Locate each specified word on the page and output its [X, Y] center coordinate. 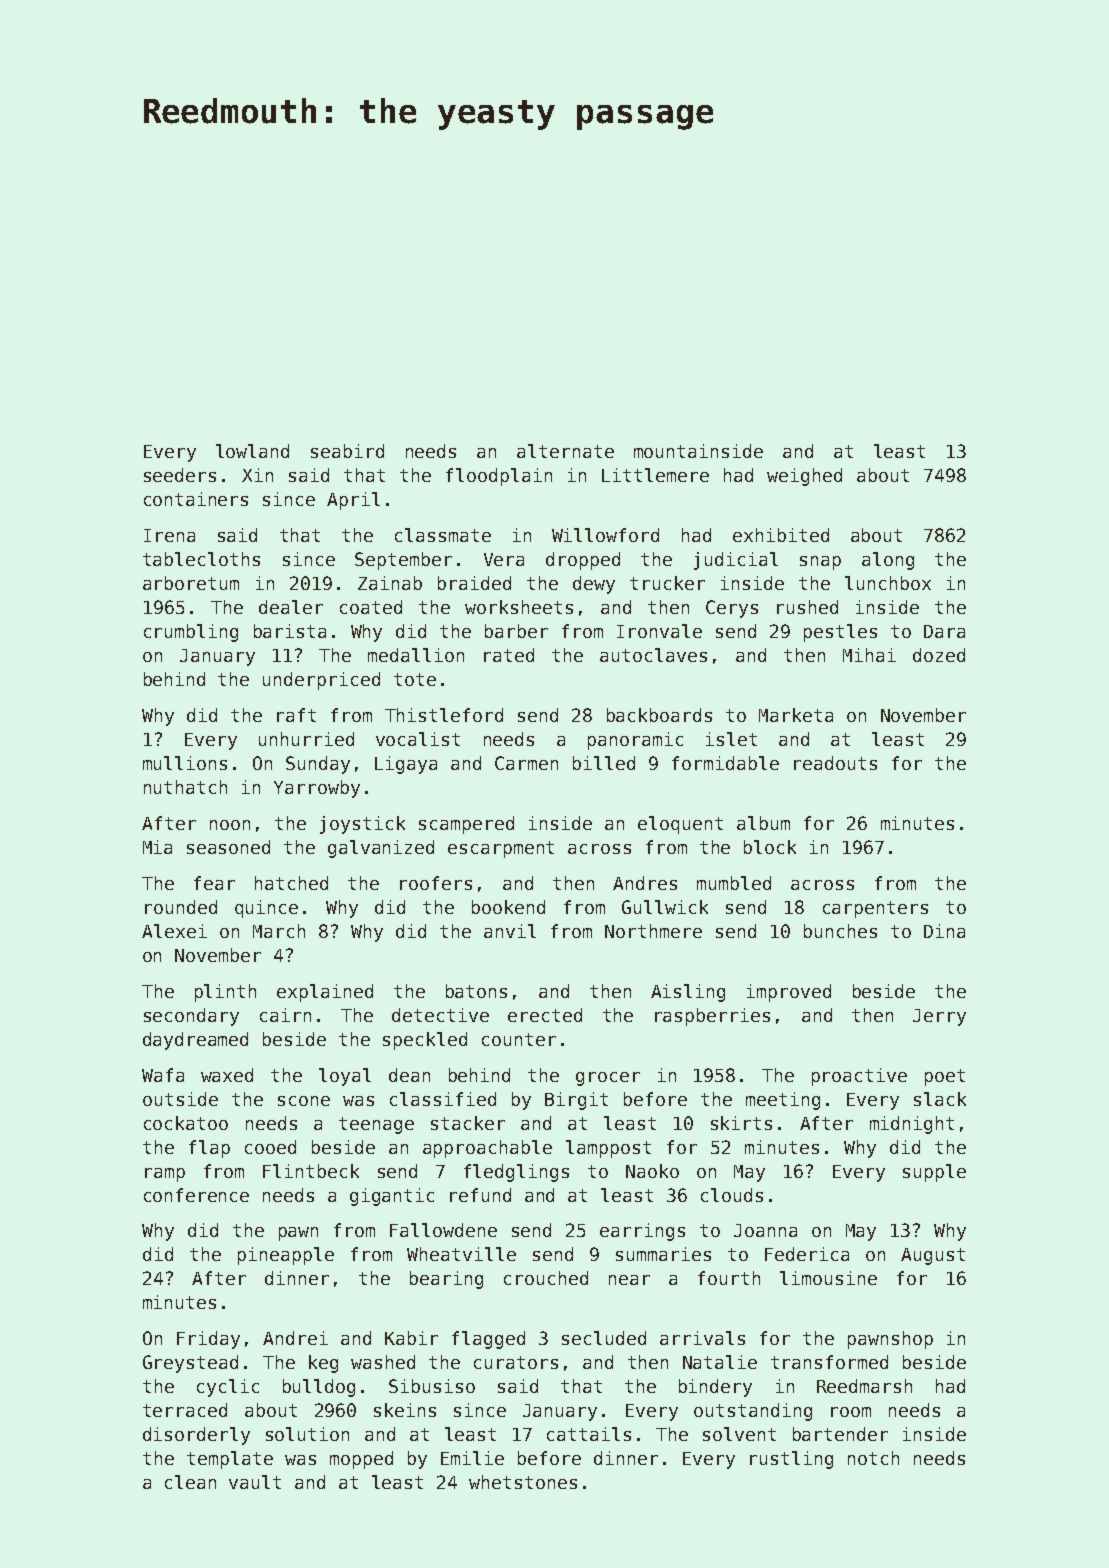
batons [476, 991]
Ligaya [406, 765]
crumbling [191, 633]
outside [180, 1099]
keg [323, 1364]
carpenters [875, 909]
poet [945, 1077]
